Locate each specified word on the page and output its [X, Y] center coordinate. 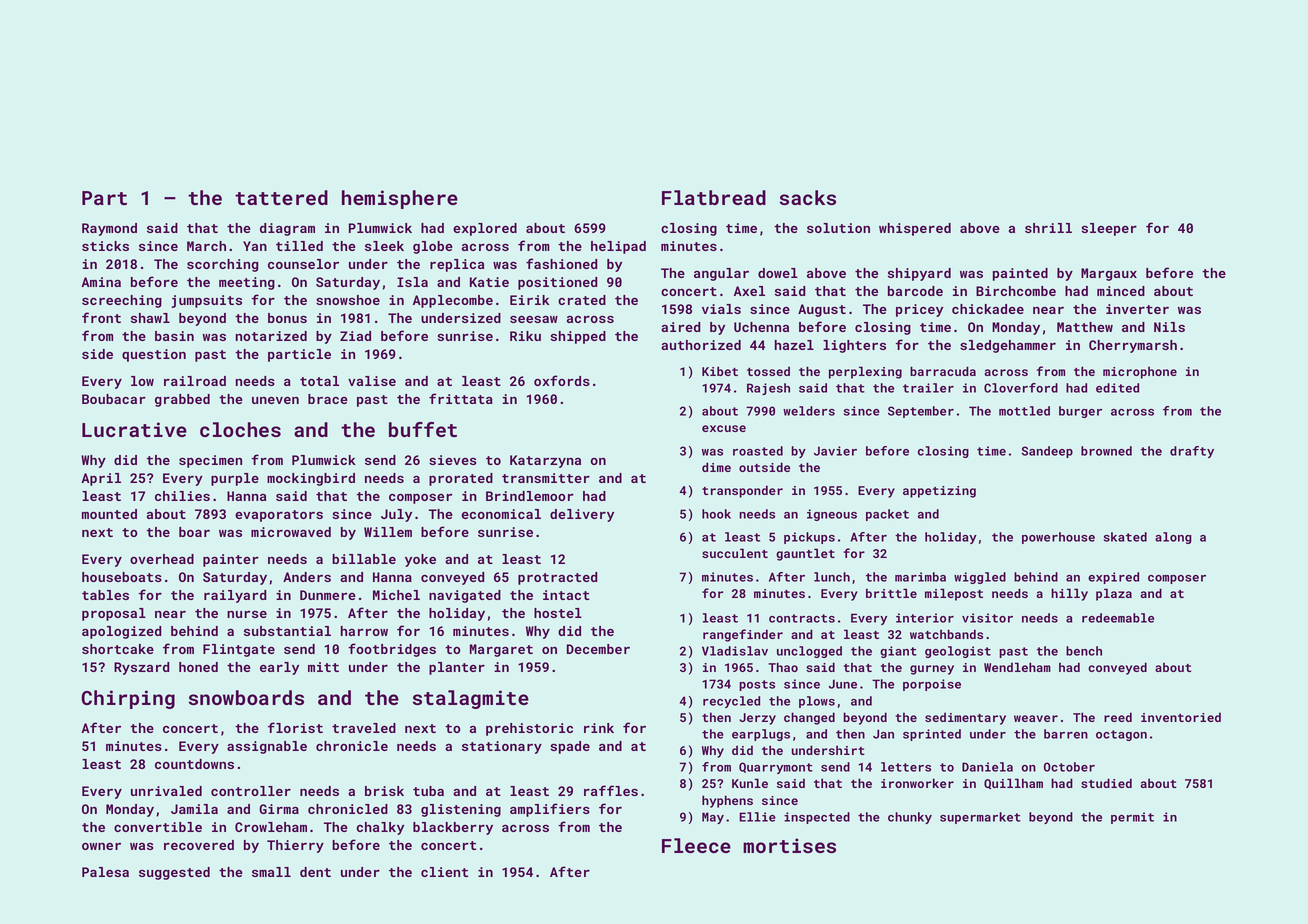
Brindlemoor [530, 496]
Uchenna [761, 327]
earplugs [761, 735]
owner [101, 846]
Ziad [355, 336]
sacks [808, 197]
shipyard [919, 274]
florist [295, 727]
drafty [1192, 452]
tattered [281, 197]
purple [235, 479]
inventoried [1181, 717]
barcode [915, 291]
